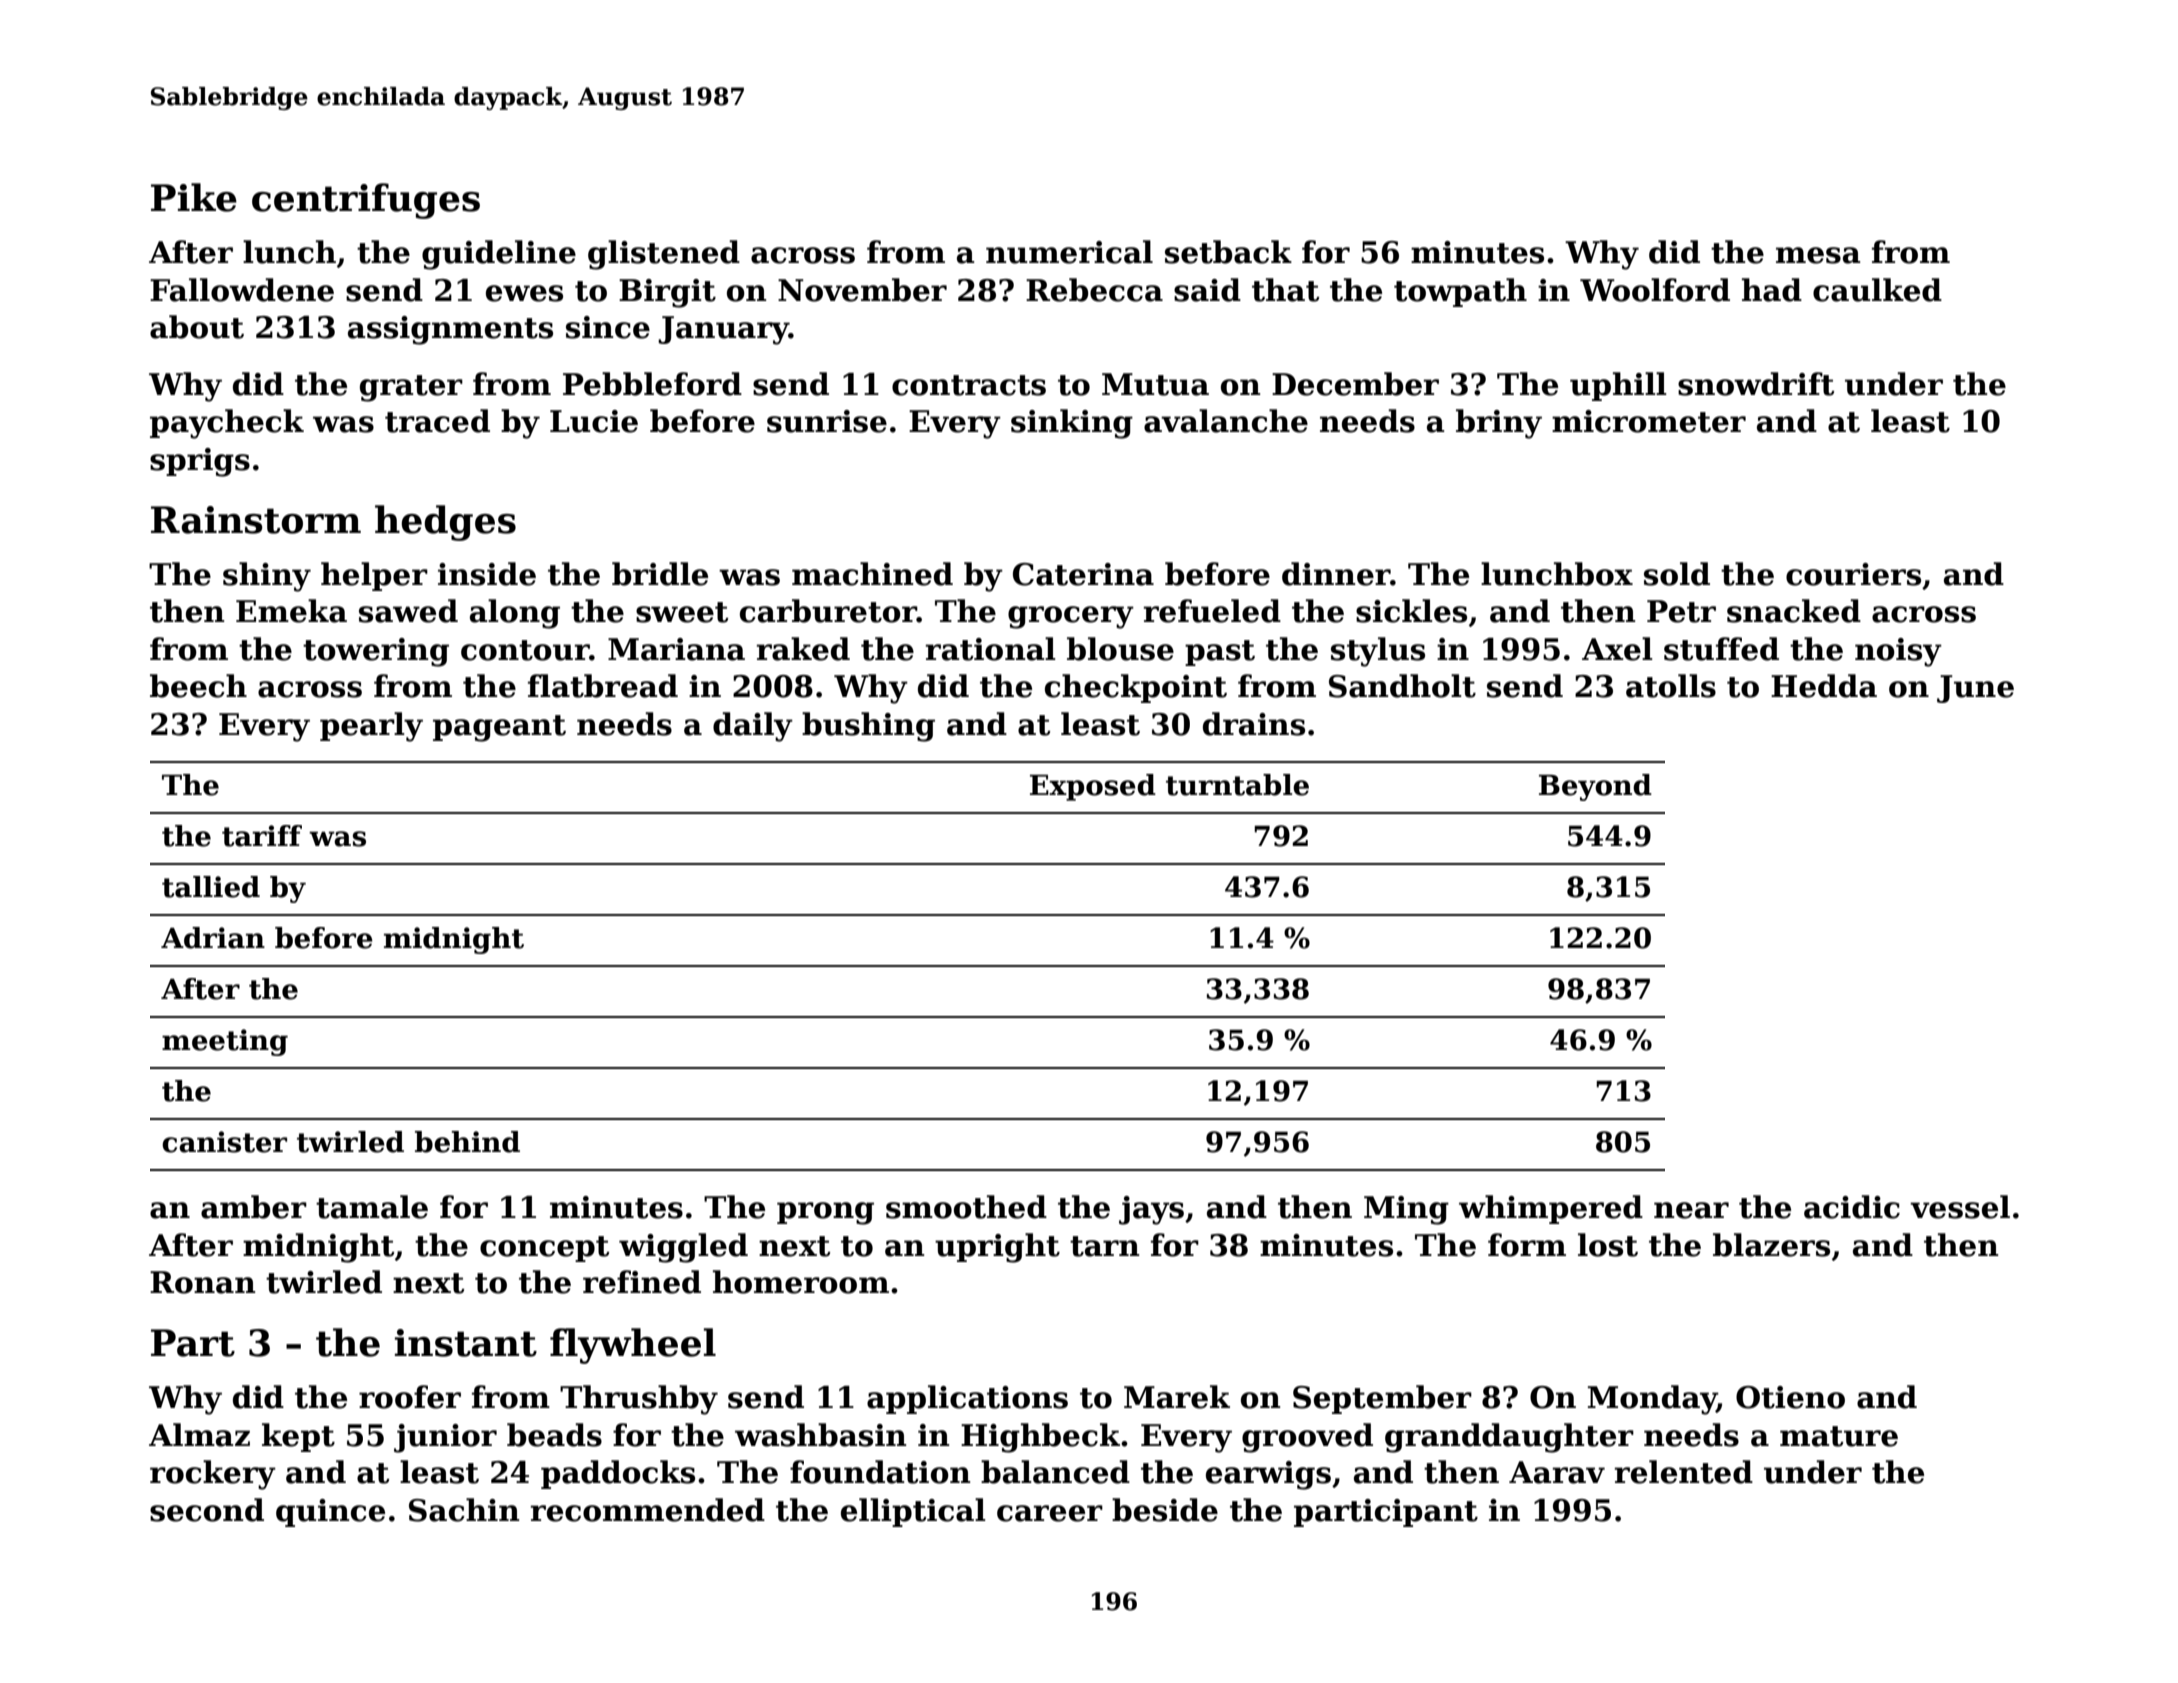  I want to click on whimpered, so click(1551, 1209).
